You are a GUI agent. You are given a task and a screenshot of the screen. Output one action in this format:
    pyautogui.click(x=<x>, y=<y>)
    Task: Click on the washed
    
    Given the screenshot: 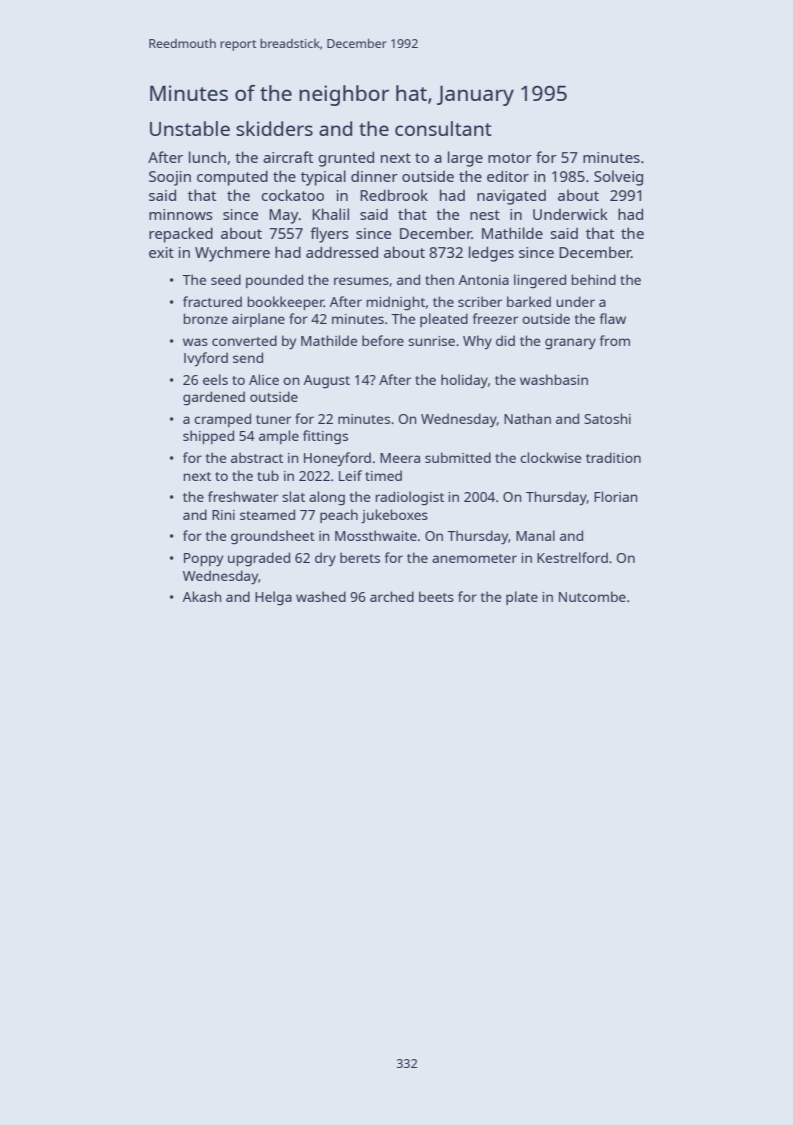 What is the action you would take?
    pyautogui.click(x=321, y=596)
